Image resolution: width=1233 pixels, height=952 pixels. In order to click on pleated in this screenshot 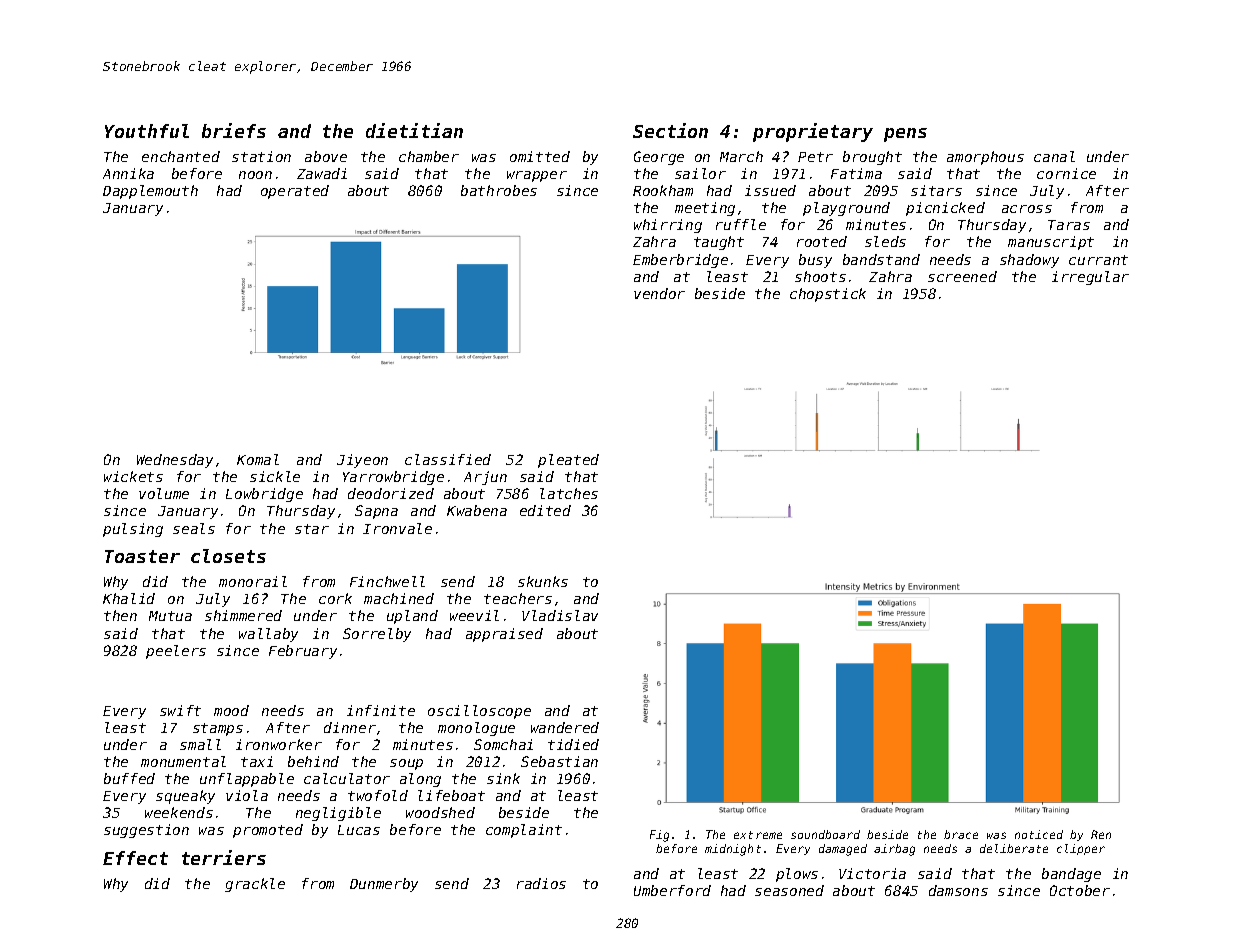, I will do `click(568, 461)`.
